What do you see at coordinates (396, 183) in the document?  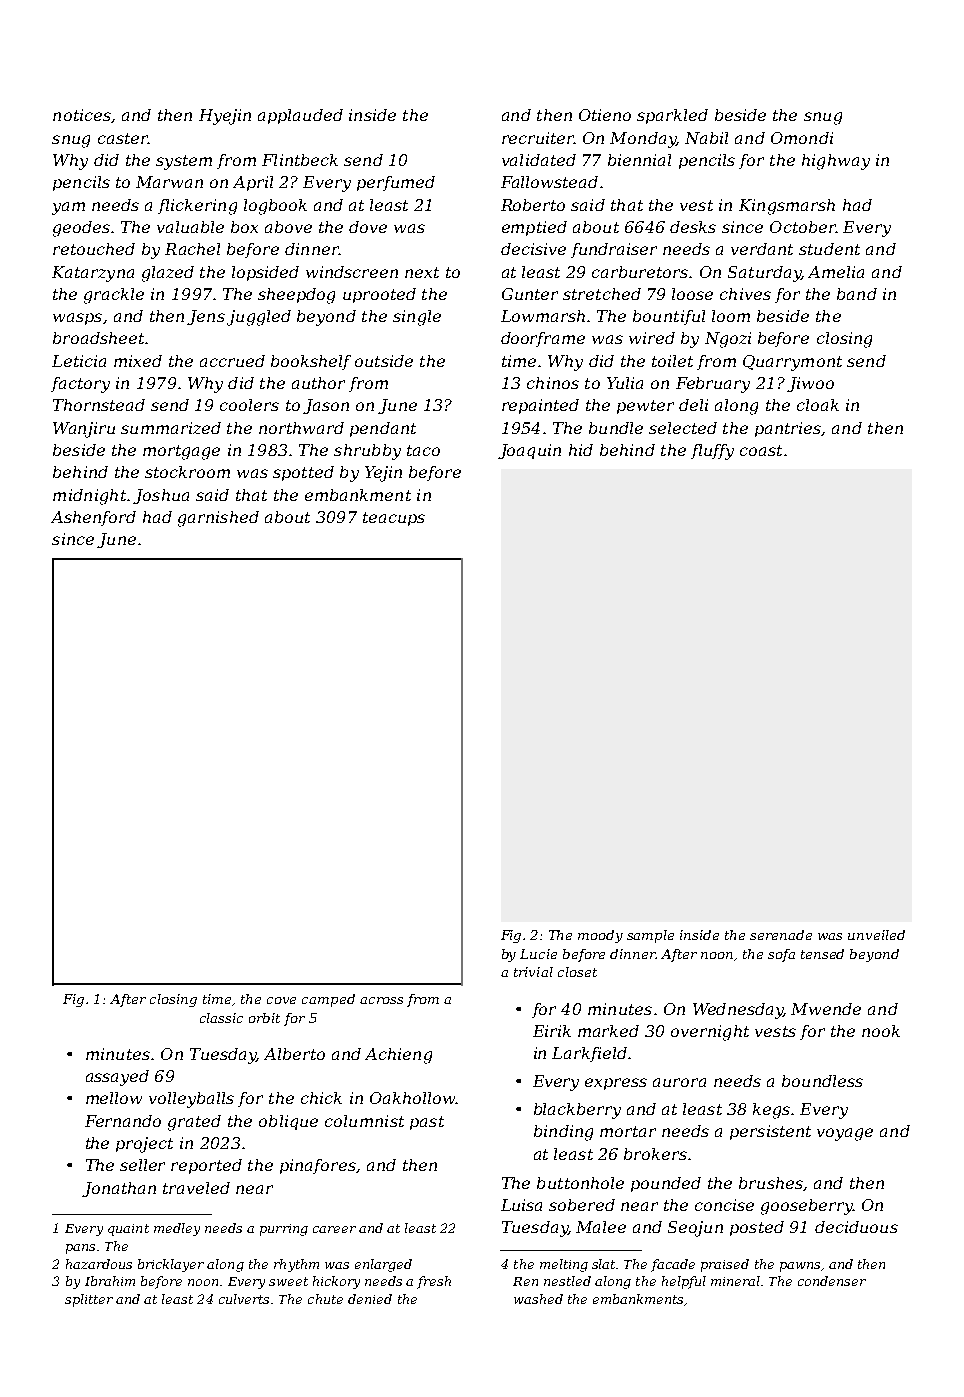 I see `perfumed` at bounding box center [396, 183].
